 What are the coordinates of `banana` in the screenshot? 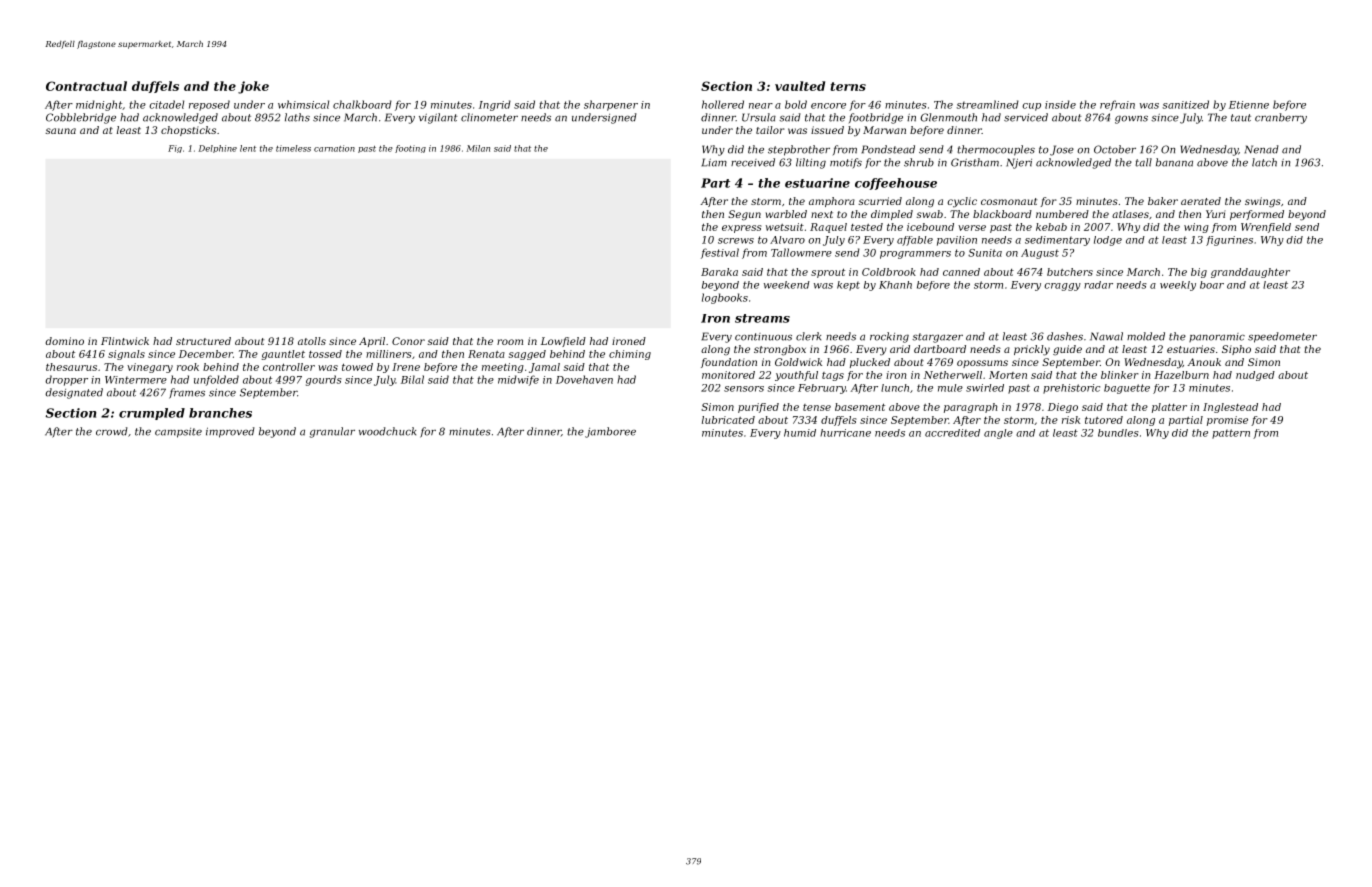 It's located at (1174, 162).
